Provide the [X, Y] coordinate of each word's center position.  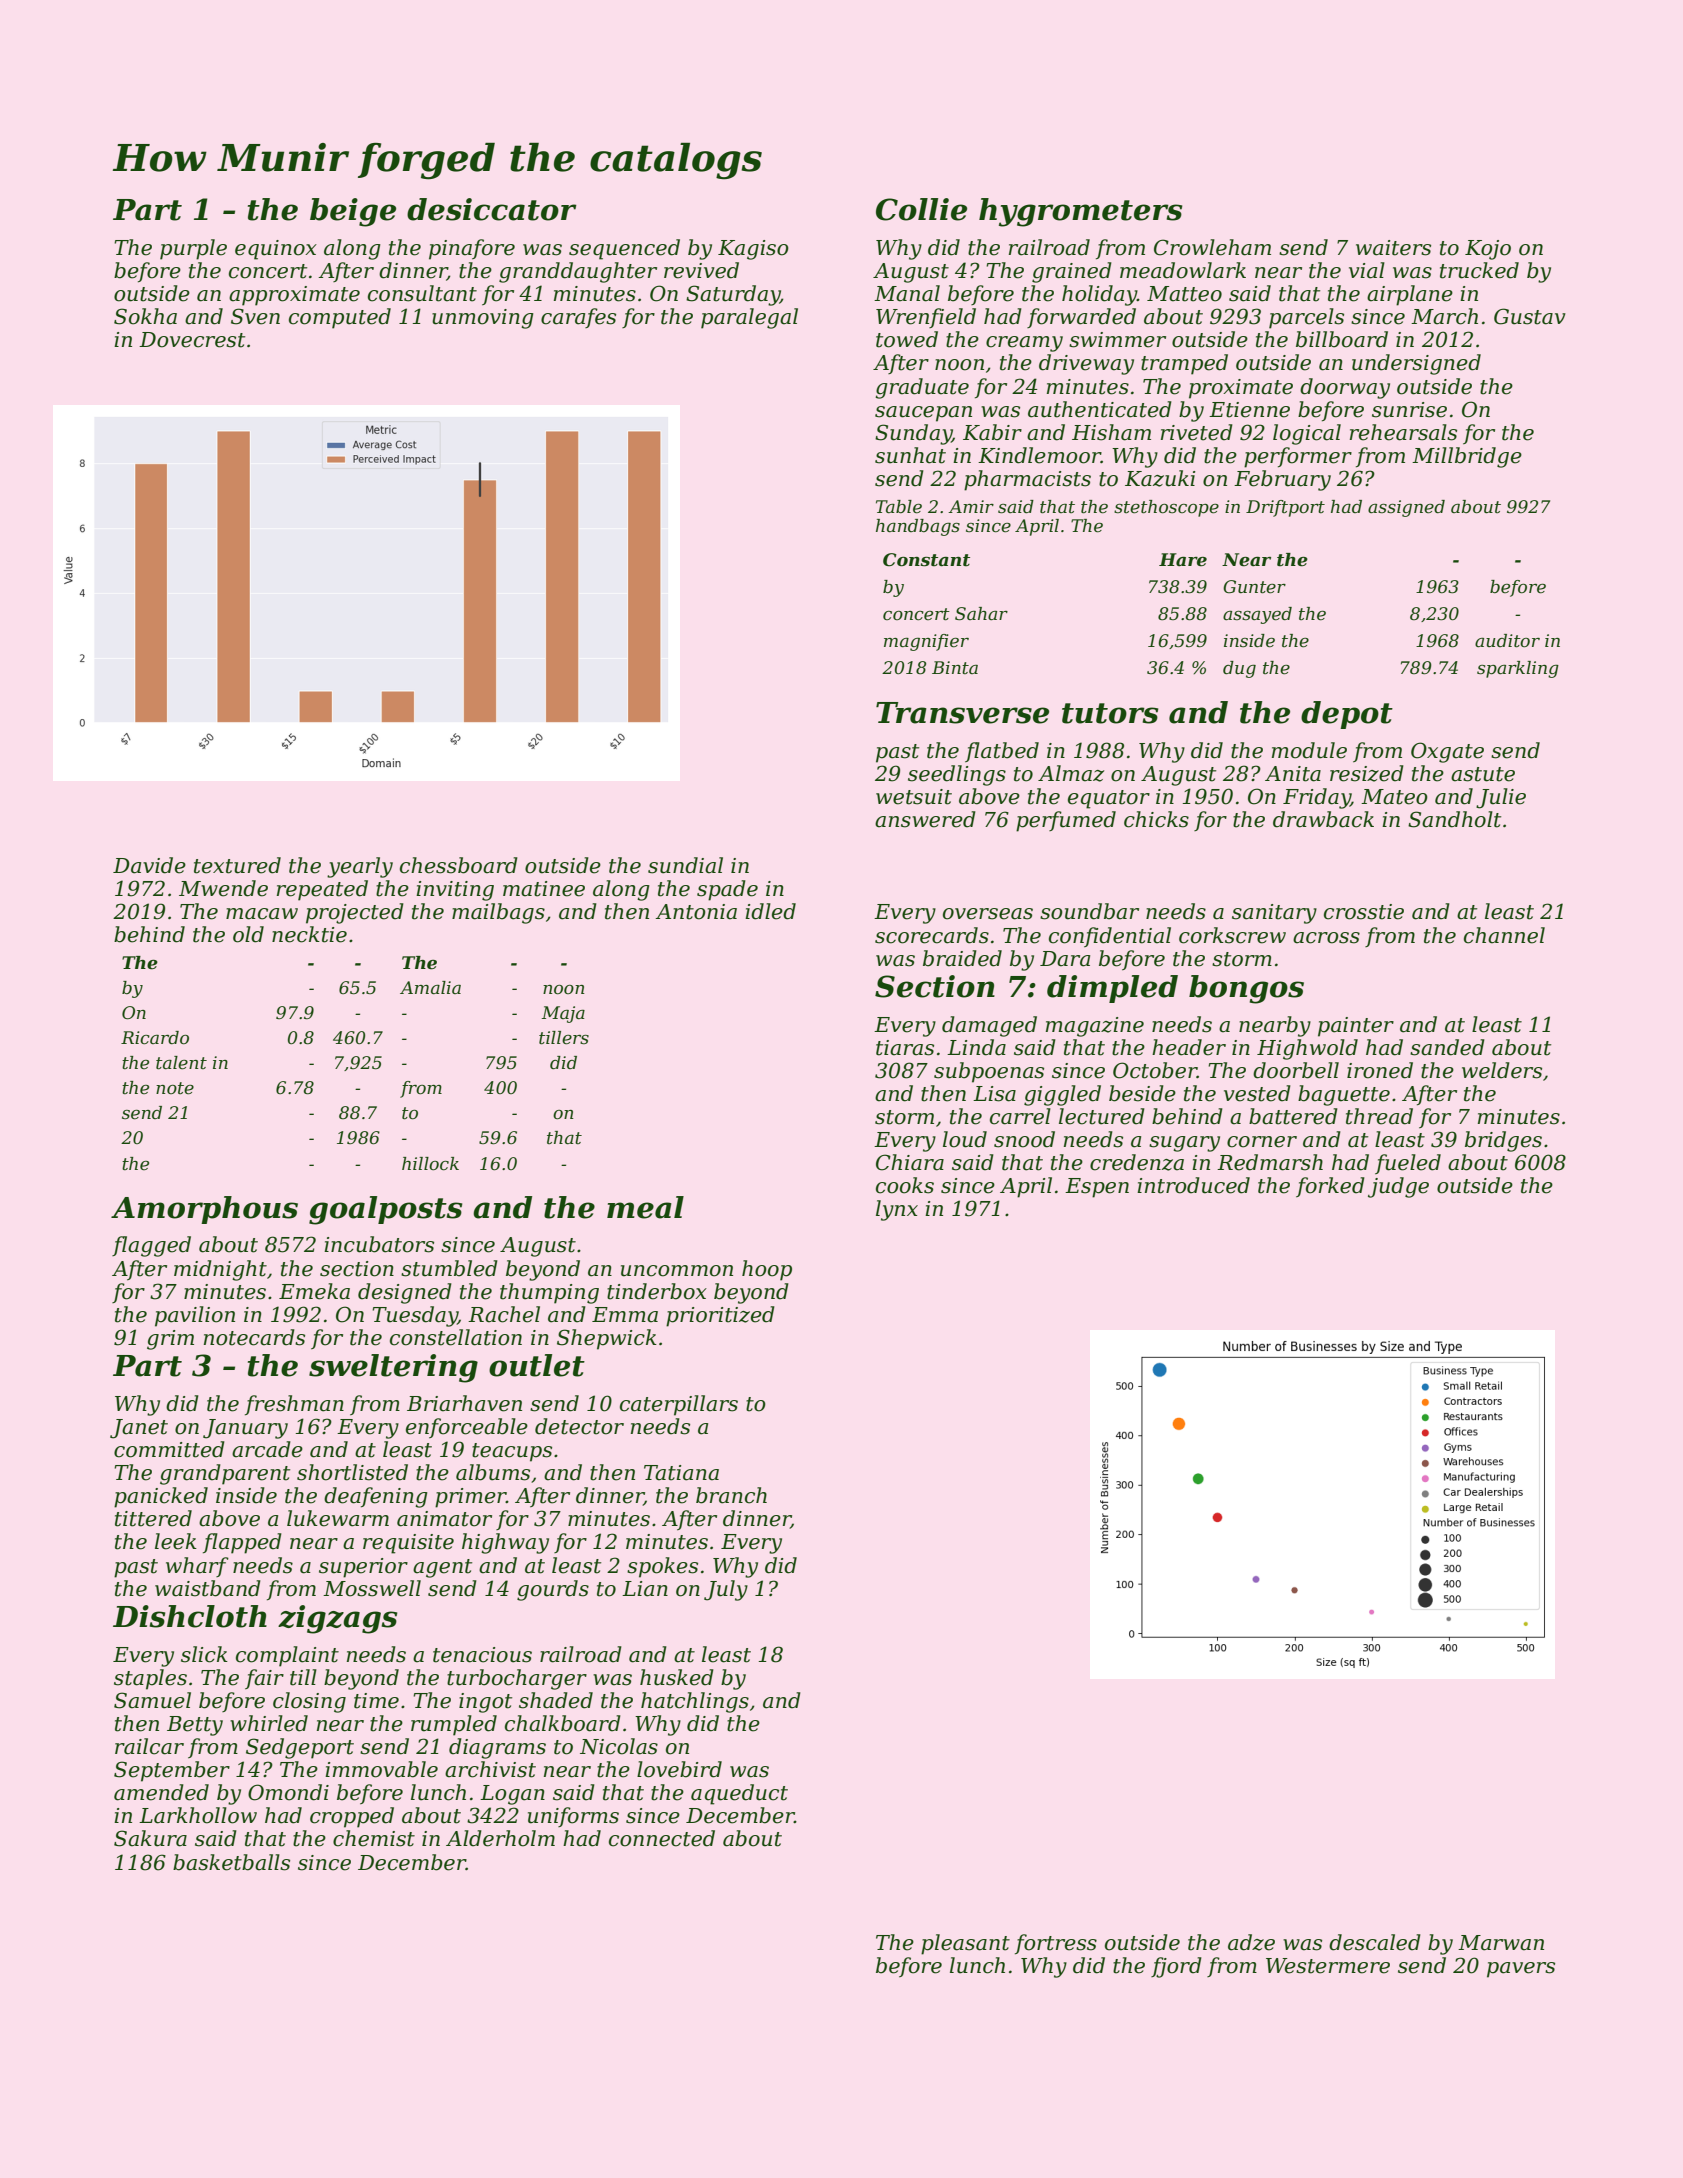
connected [662, 1838]
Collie [921, 209]
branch [731, 1495]
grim [170, 1340]
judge [1398, 1187]
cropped [352, 1817]
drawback [1323, 819]
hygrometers [1080, 212]
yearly [360, 867]
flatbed [1002, 752]
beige [353, 212]
